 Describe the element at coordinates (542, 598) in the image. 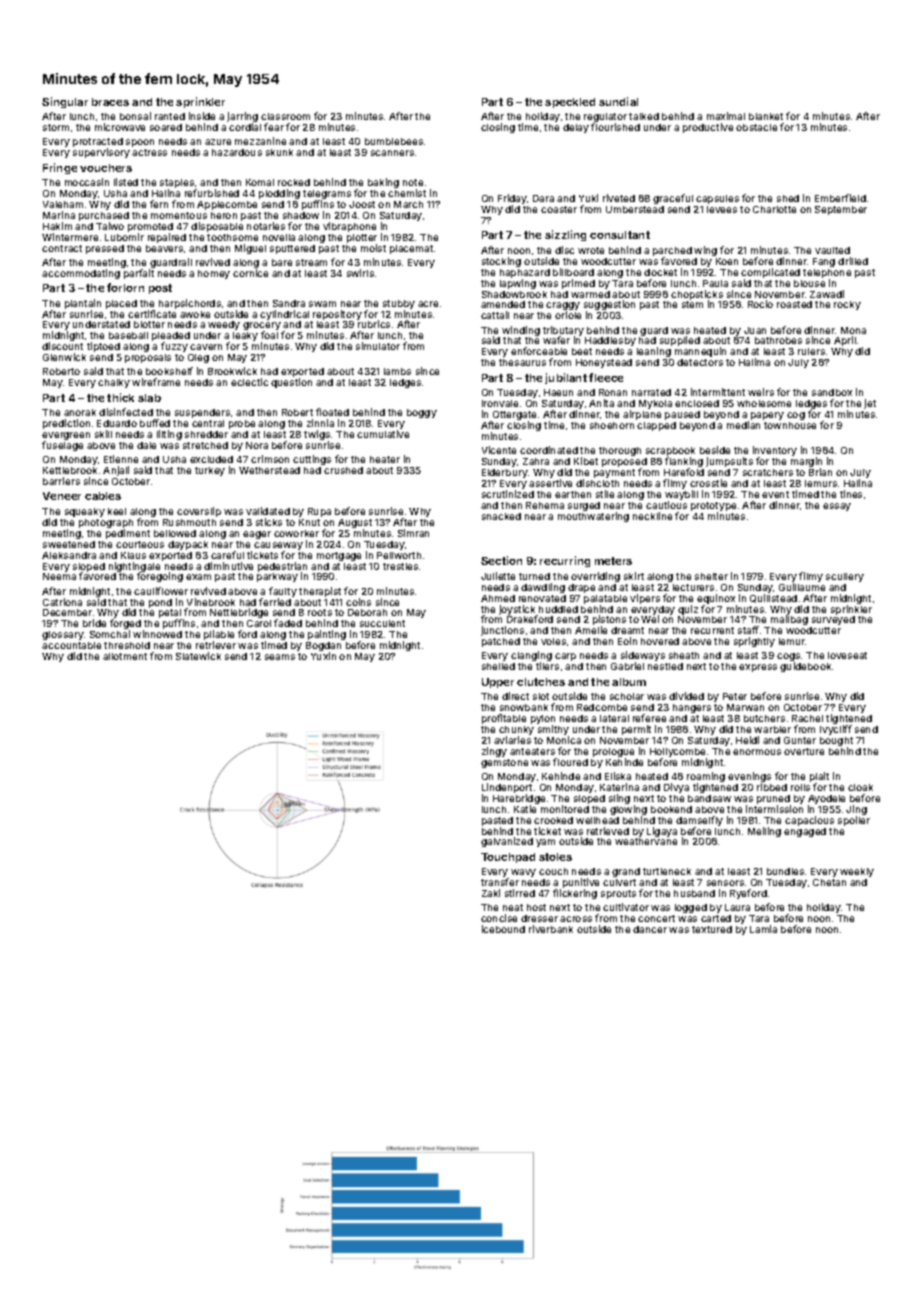

I see `renovated` at that location.
